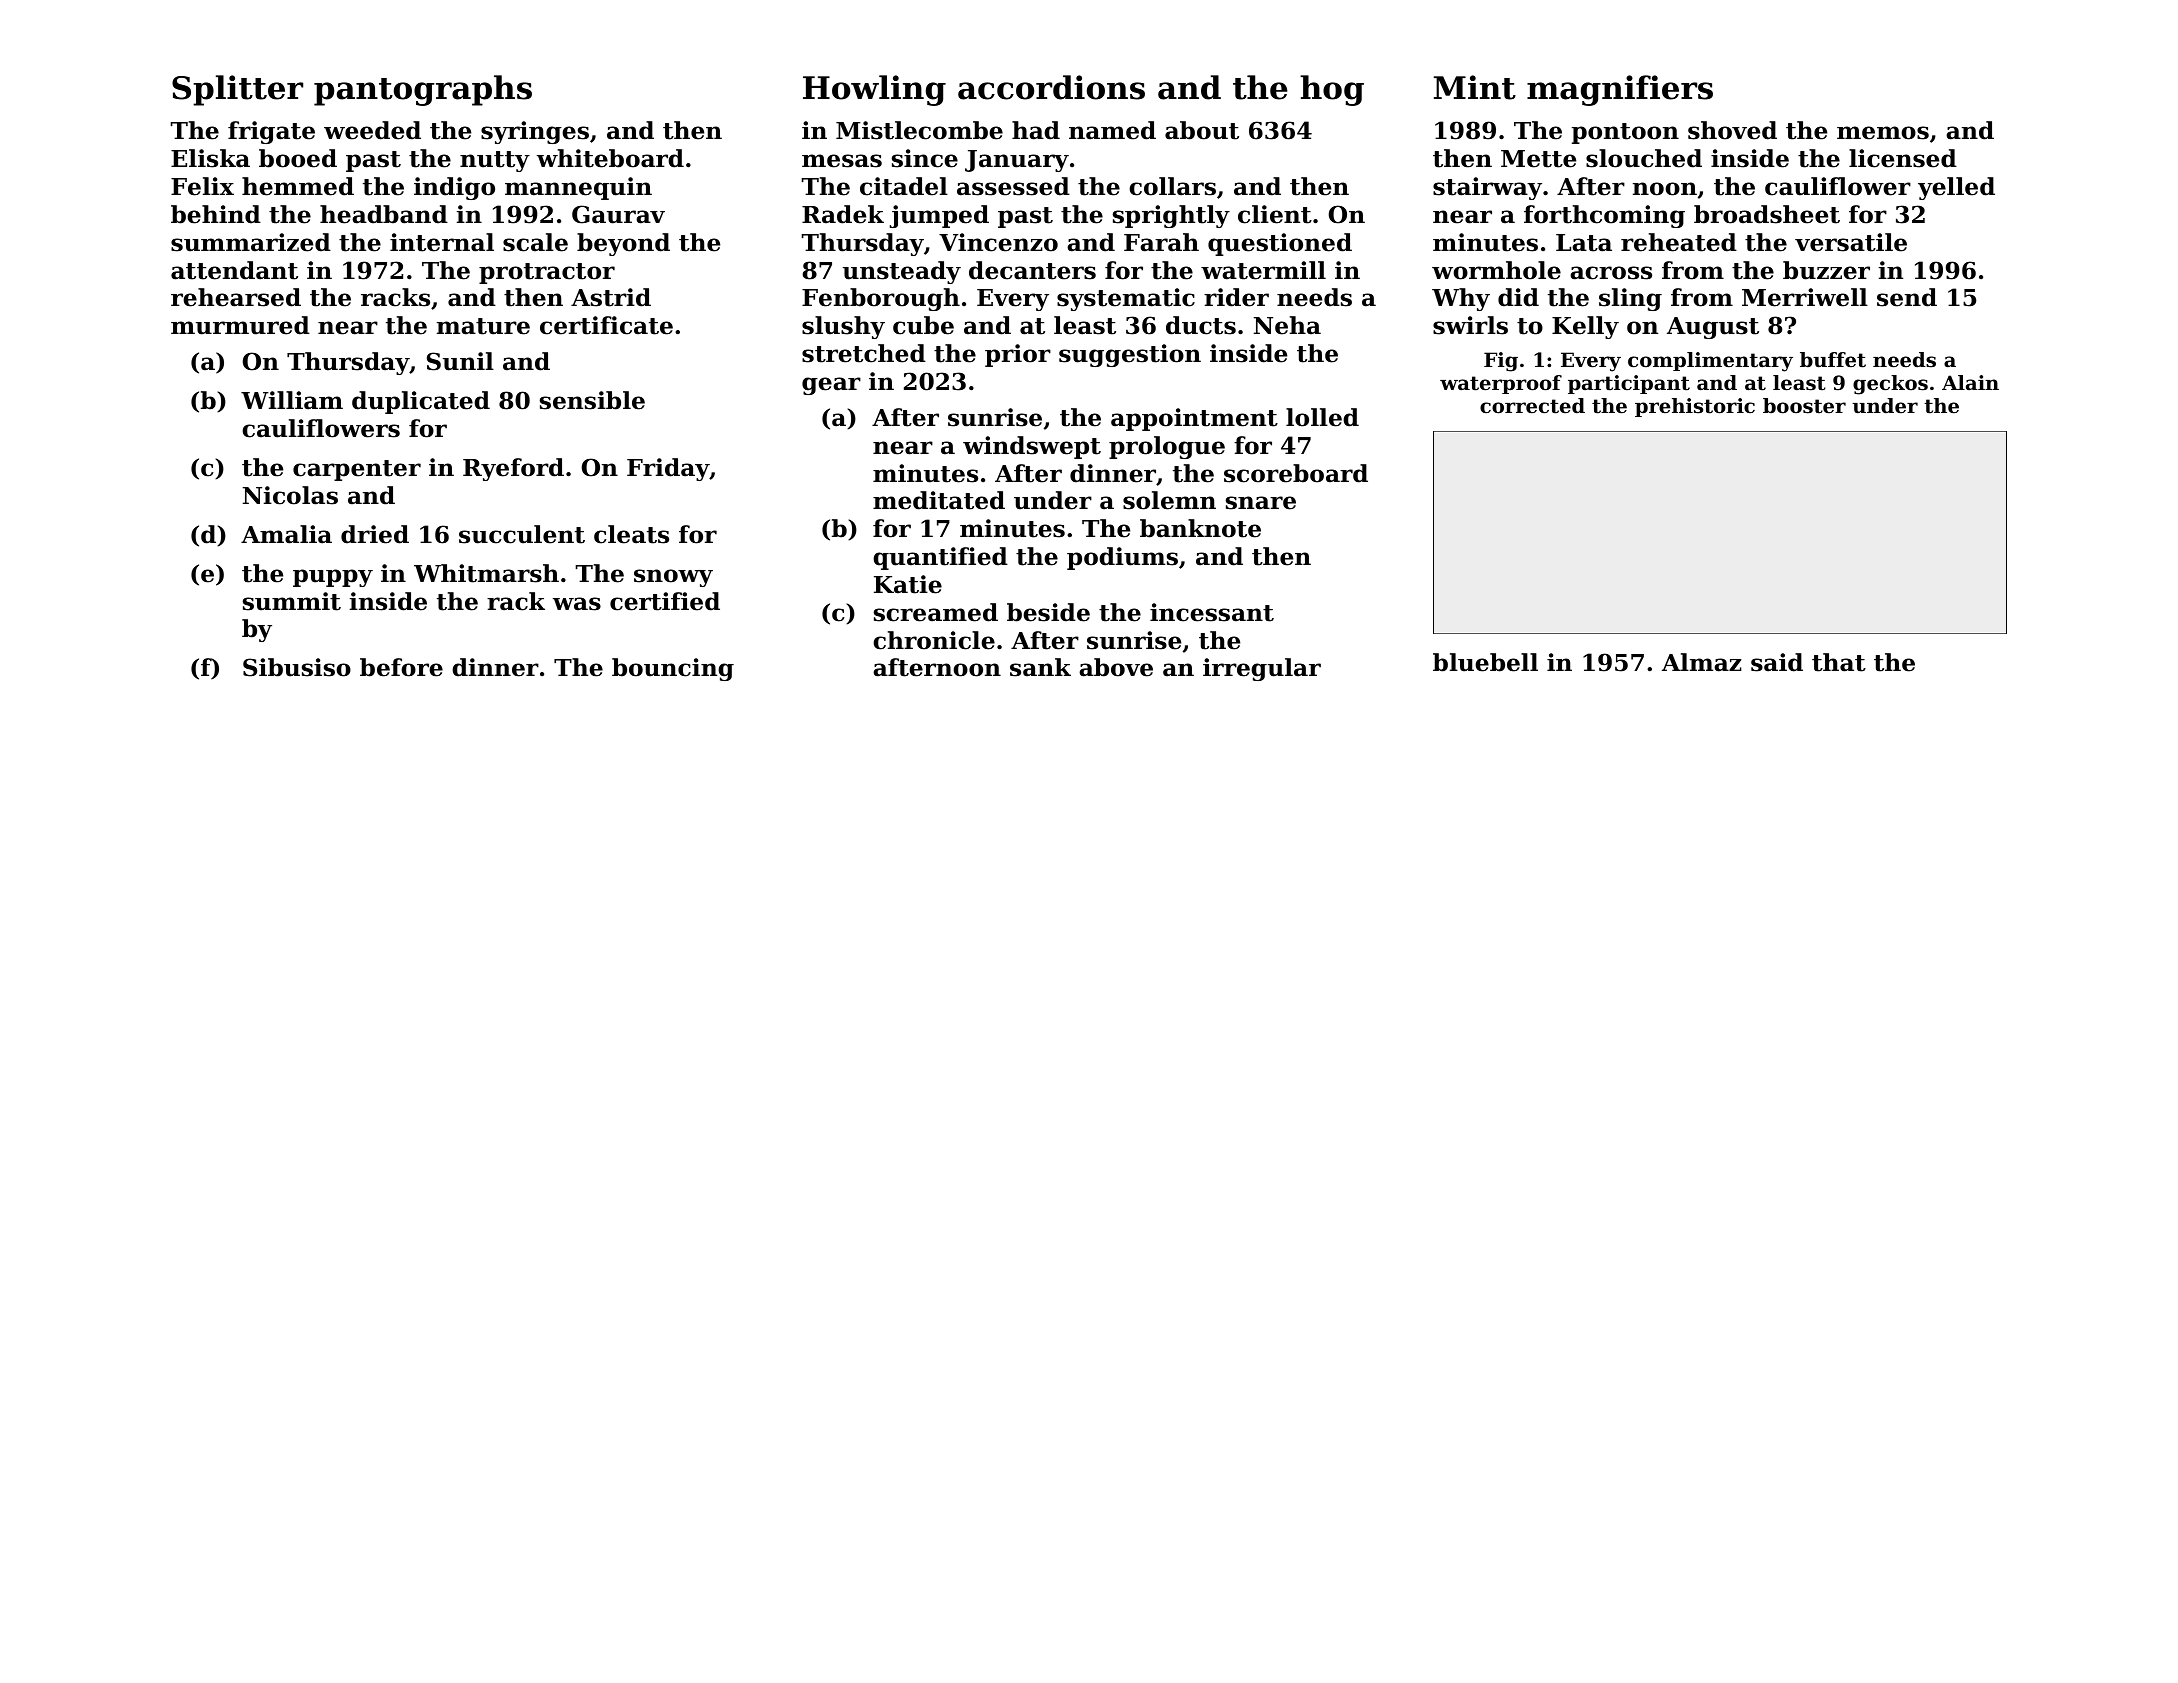 Image resolution: width=2178 pixels, height=1683 pixels. I want to click on hog, so click(1332, 90).
